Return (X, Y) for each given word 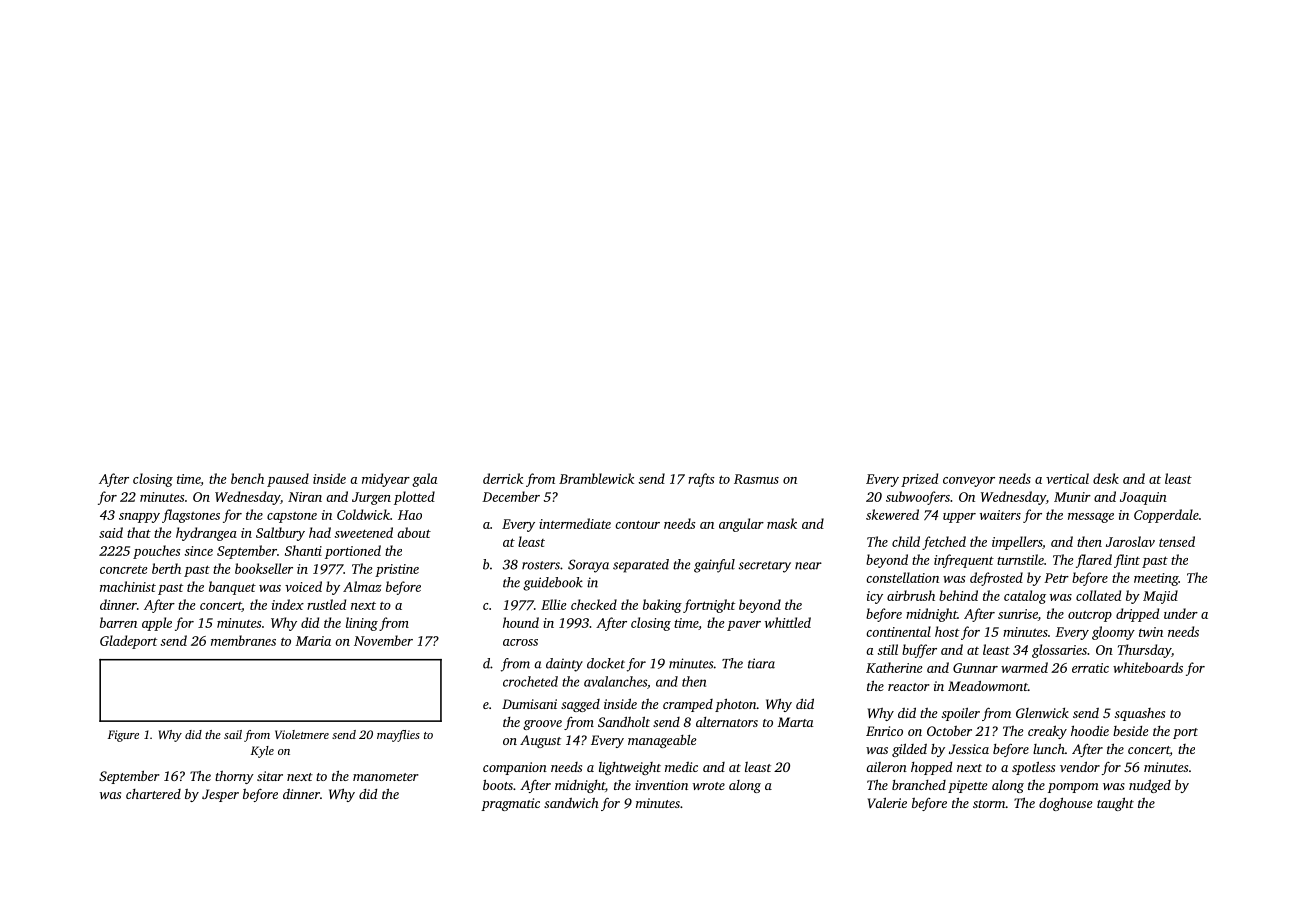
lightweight (630, 768)
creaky (1047, 732)
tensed (1177, 541)
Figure (123, 736)
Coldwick (363, 514)
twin (1151, 632)
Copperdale (1166, 516)
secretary (765, 567)
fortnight (709, 606)
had (320, 532)
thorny (234, 777)
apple (157, 624)
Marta (795, 722)
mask (782, 523)
